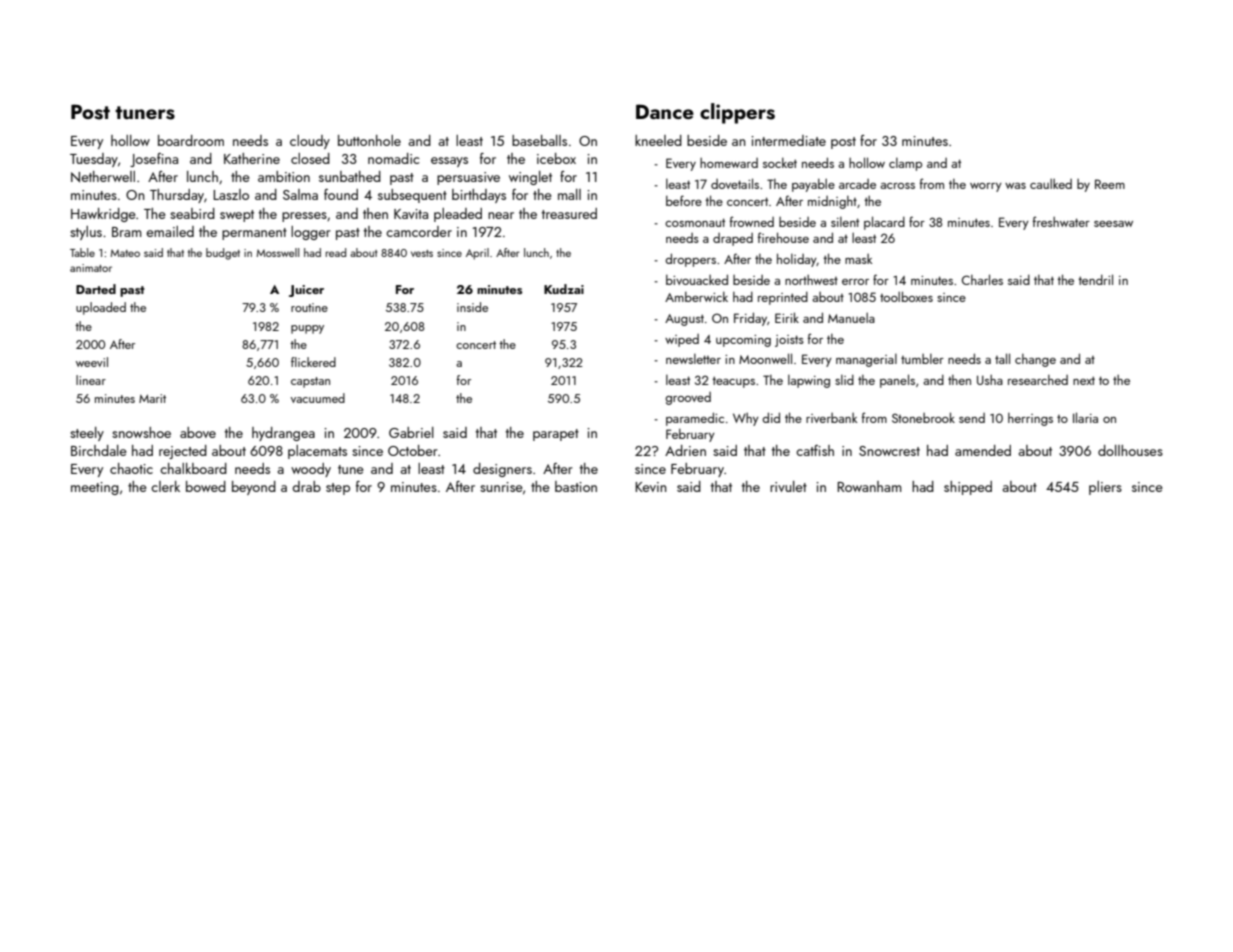 This image has height=952, width=1233. What do you see at coordinates (477, 254) in the image?
I see `April` at bounding box center [477, 254].
